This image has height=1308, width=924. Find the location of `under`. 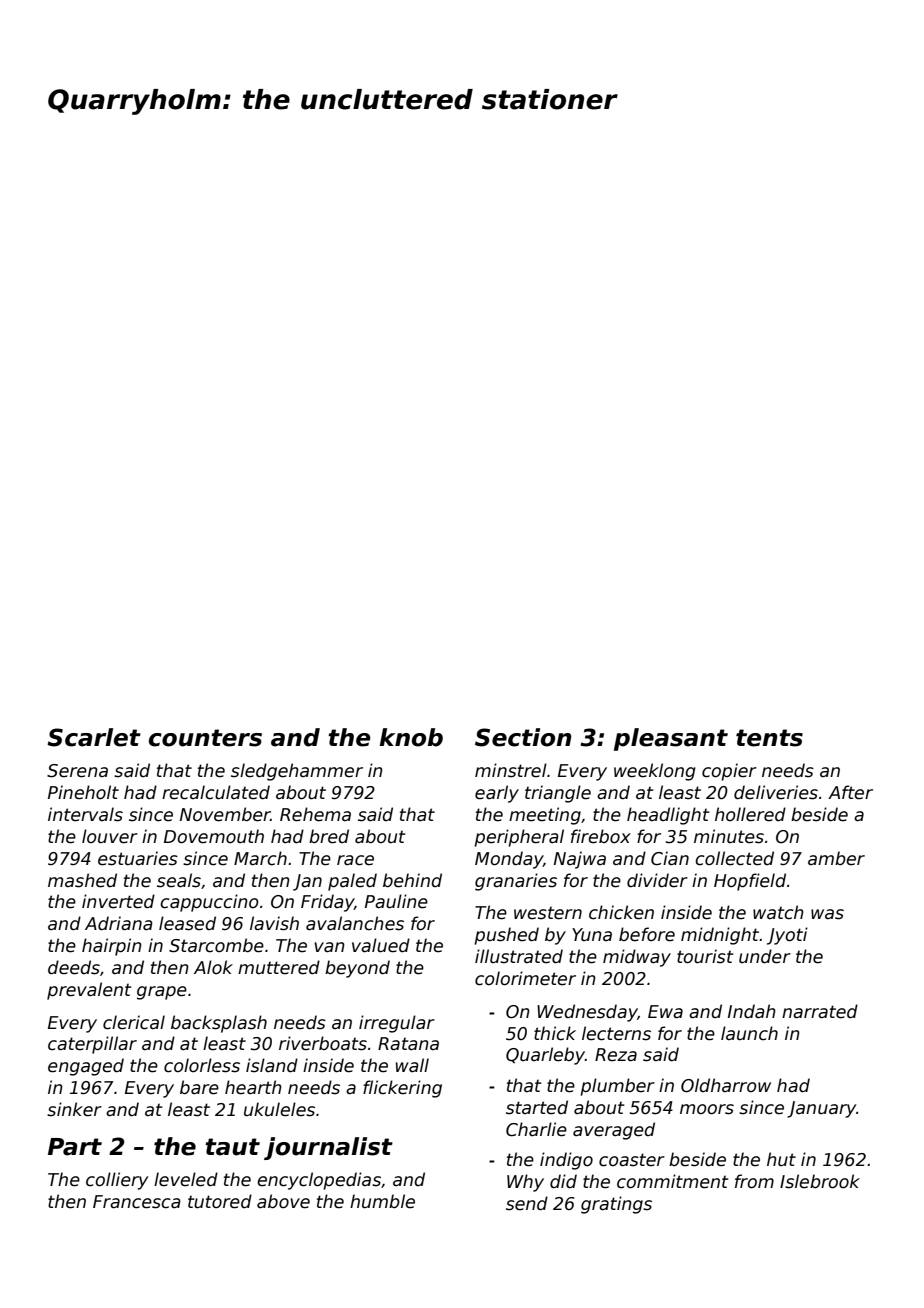

under is located at coordinates (765, 956).
